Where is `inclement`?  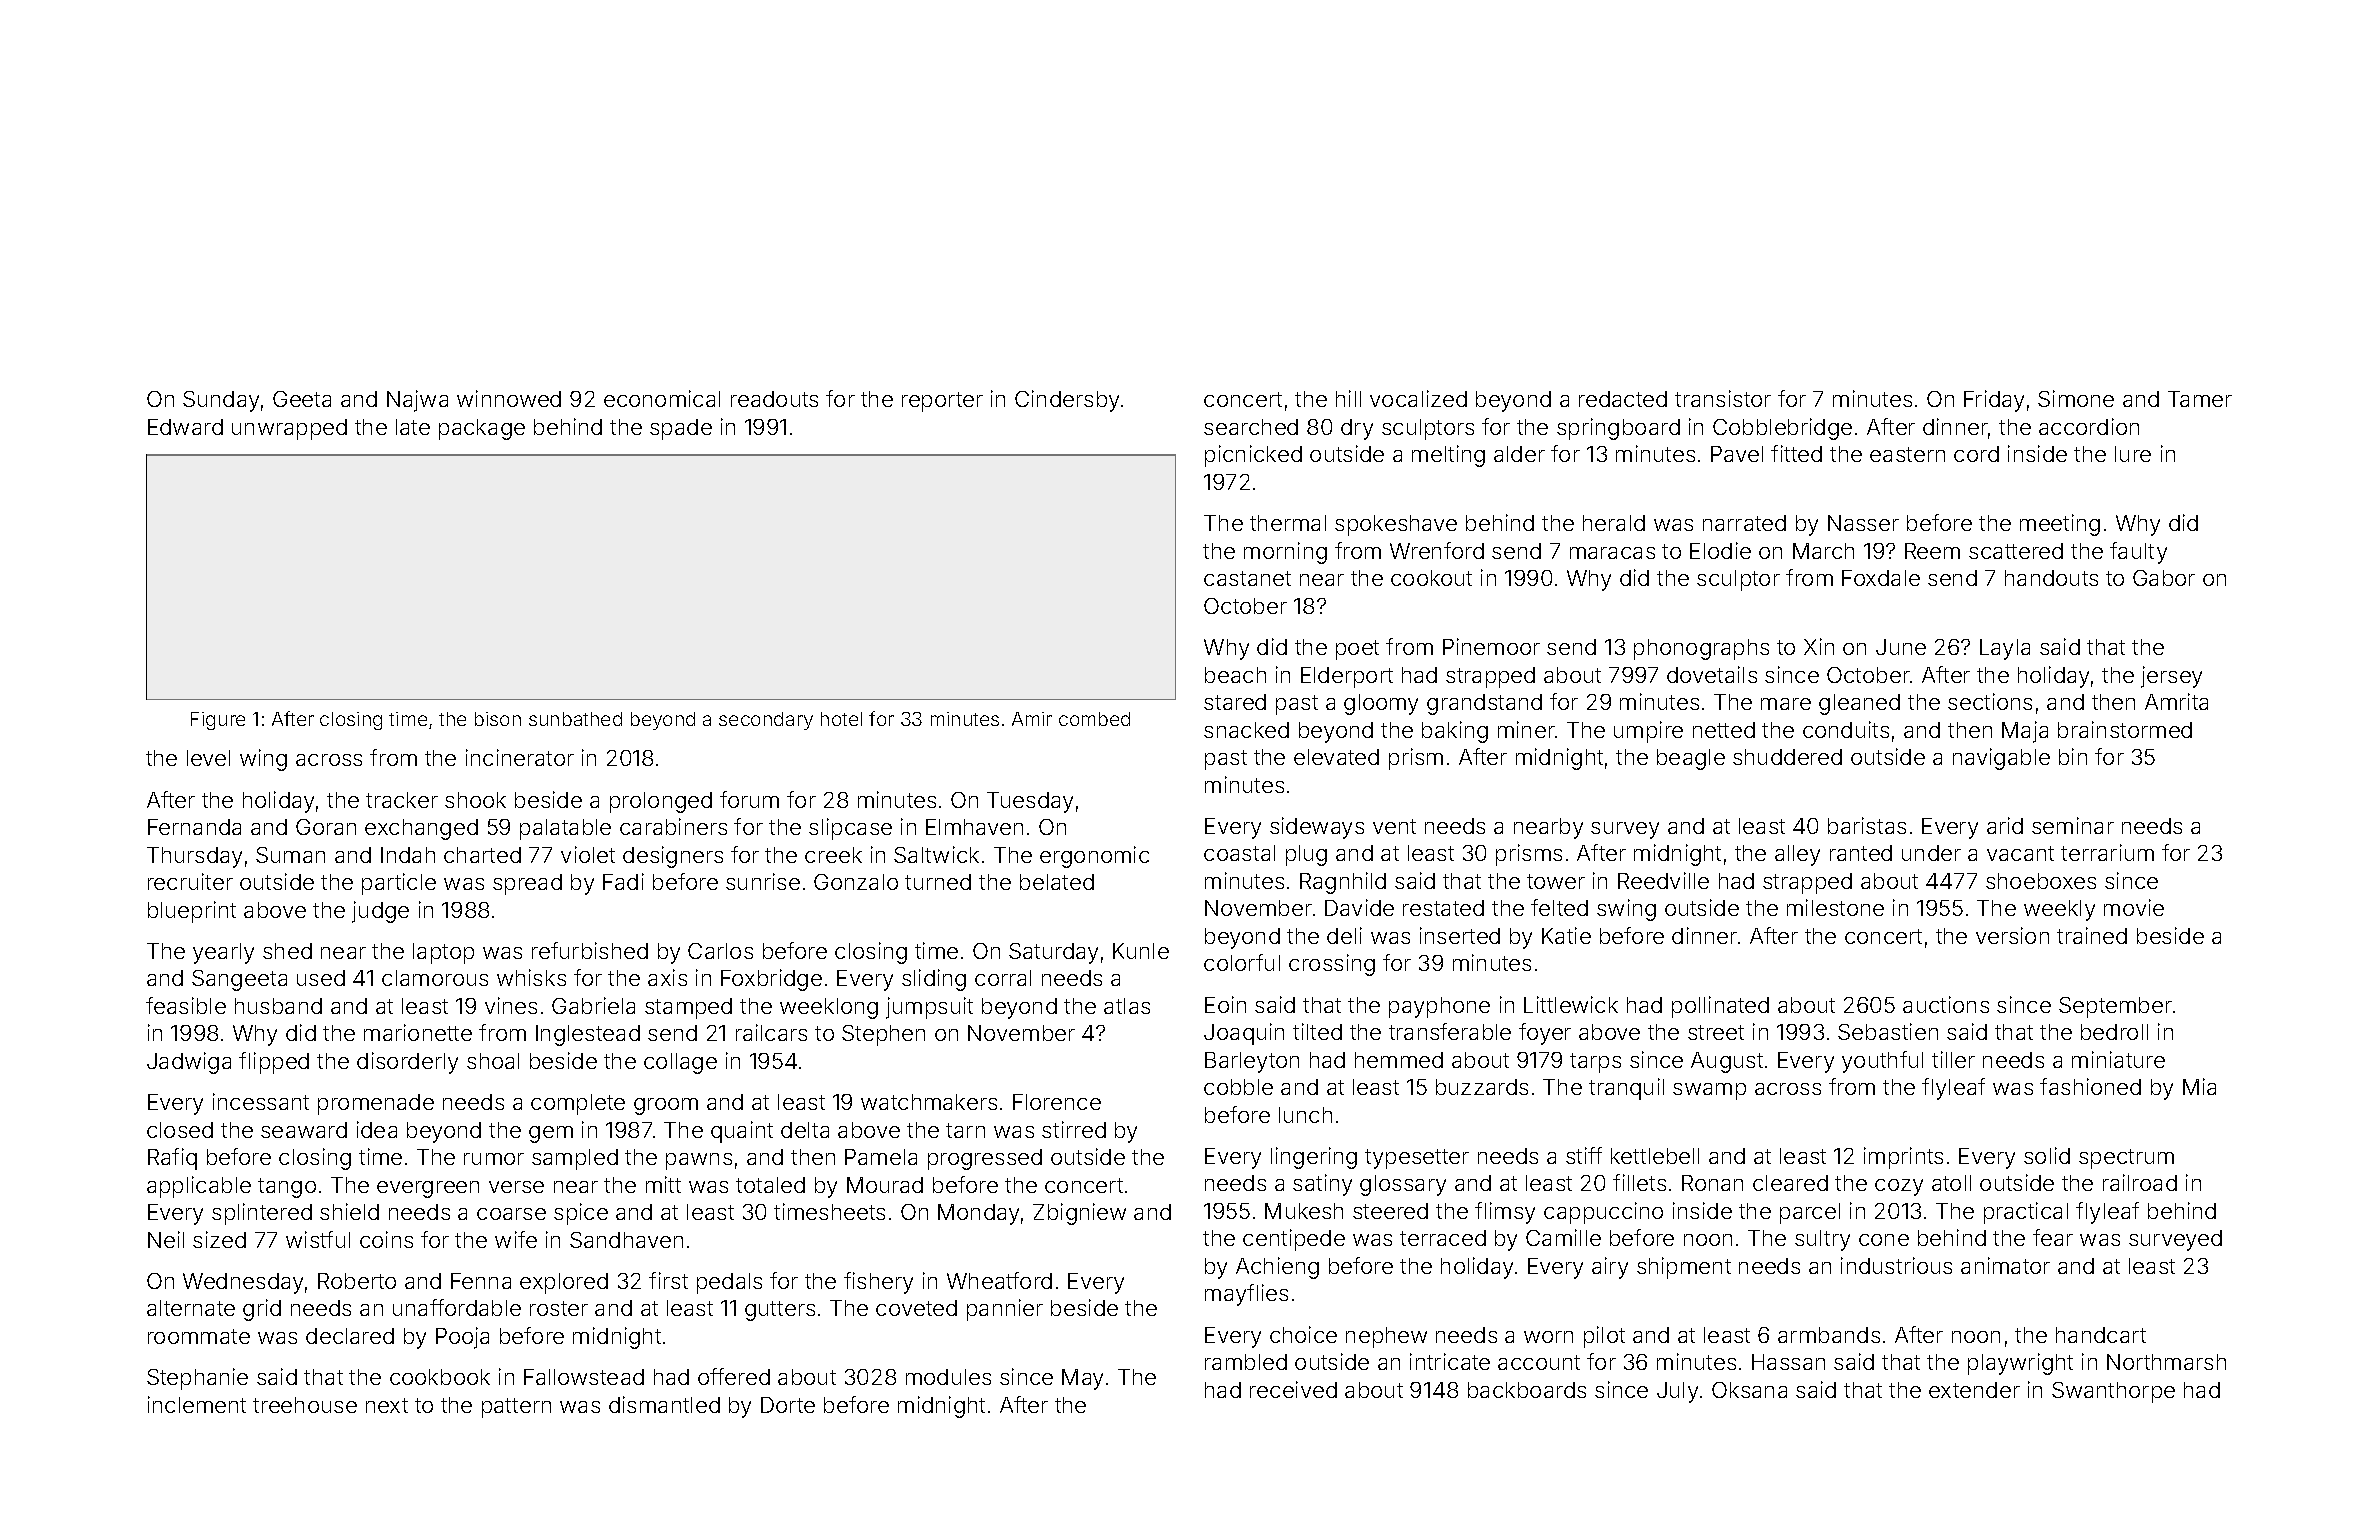 inclement is located at coordinates (197, 1404).
